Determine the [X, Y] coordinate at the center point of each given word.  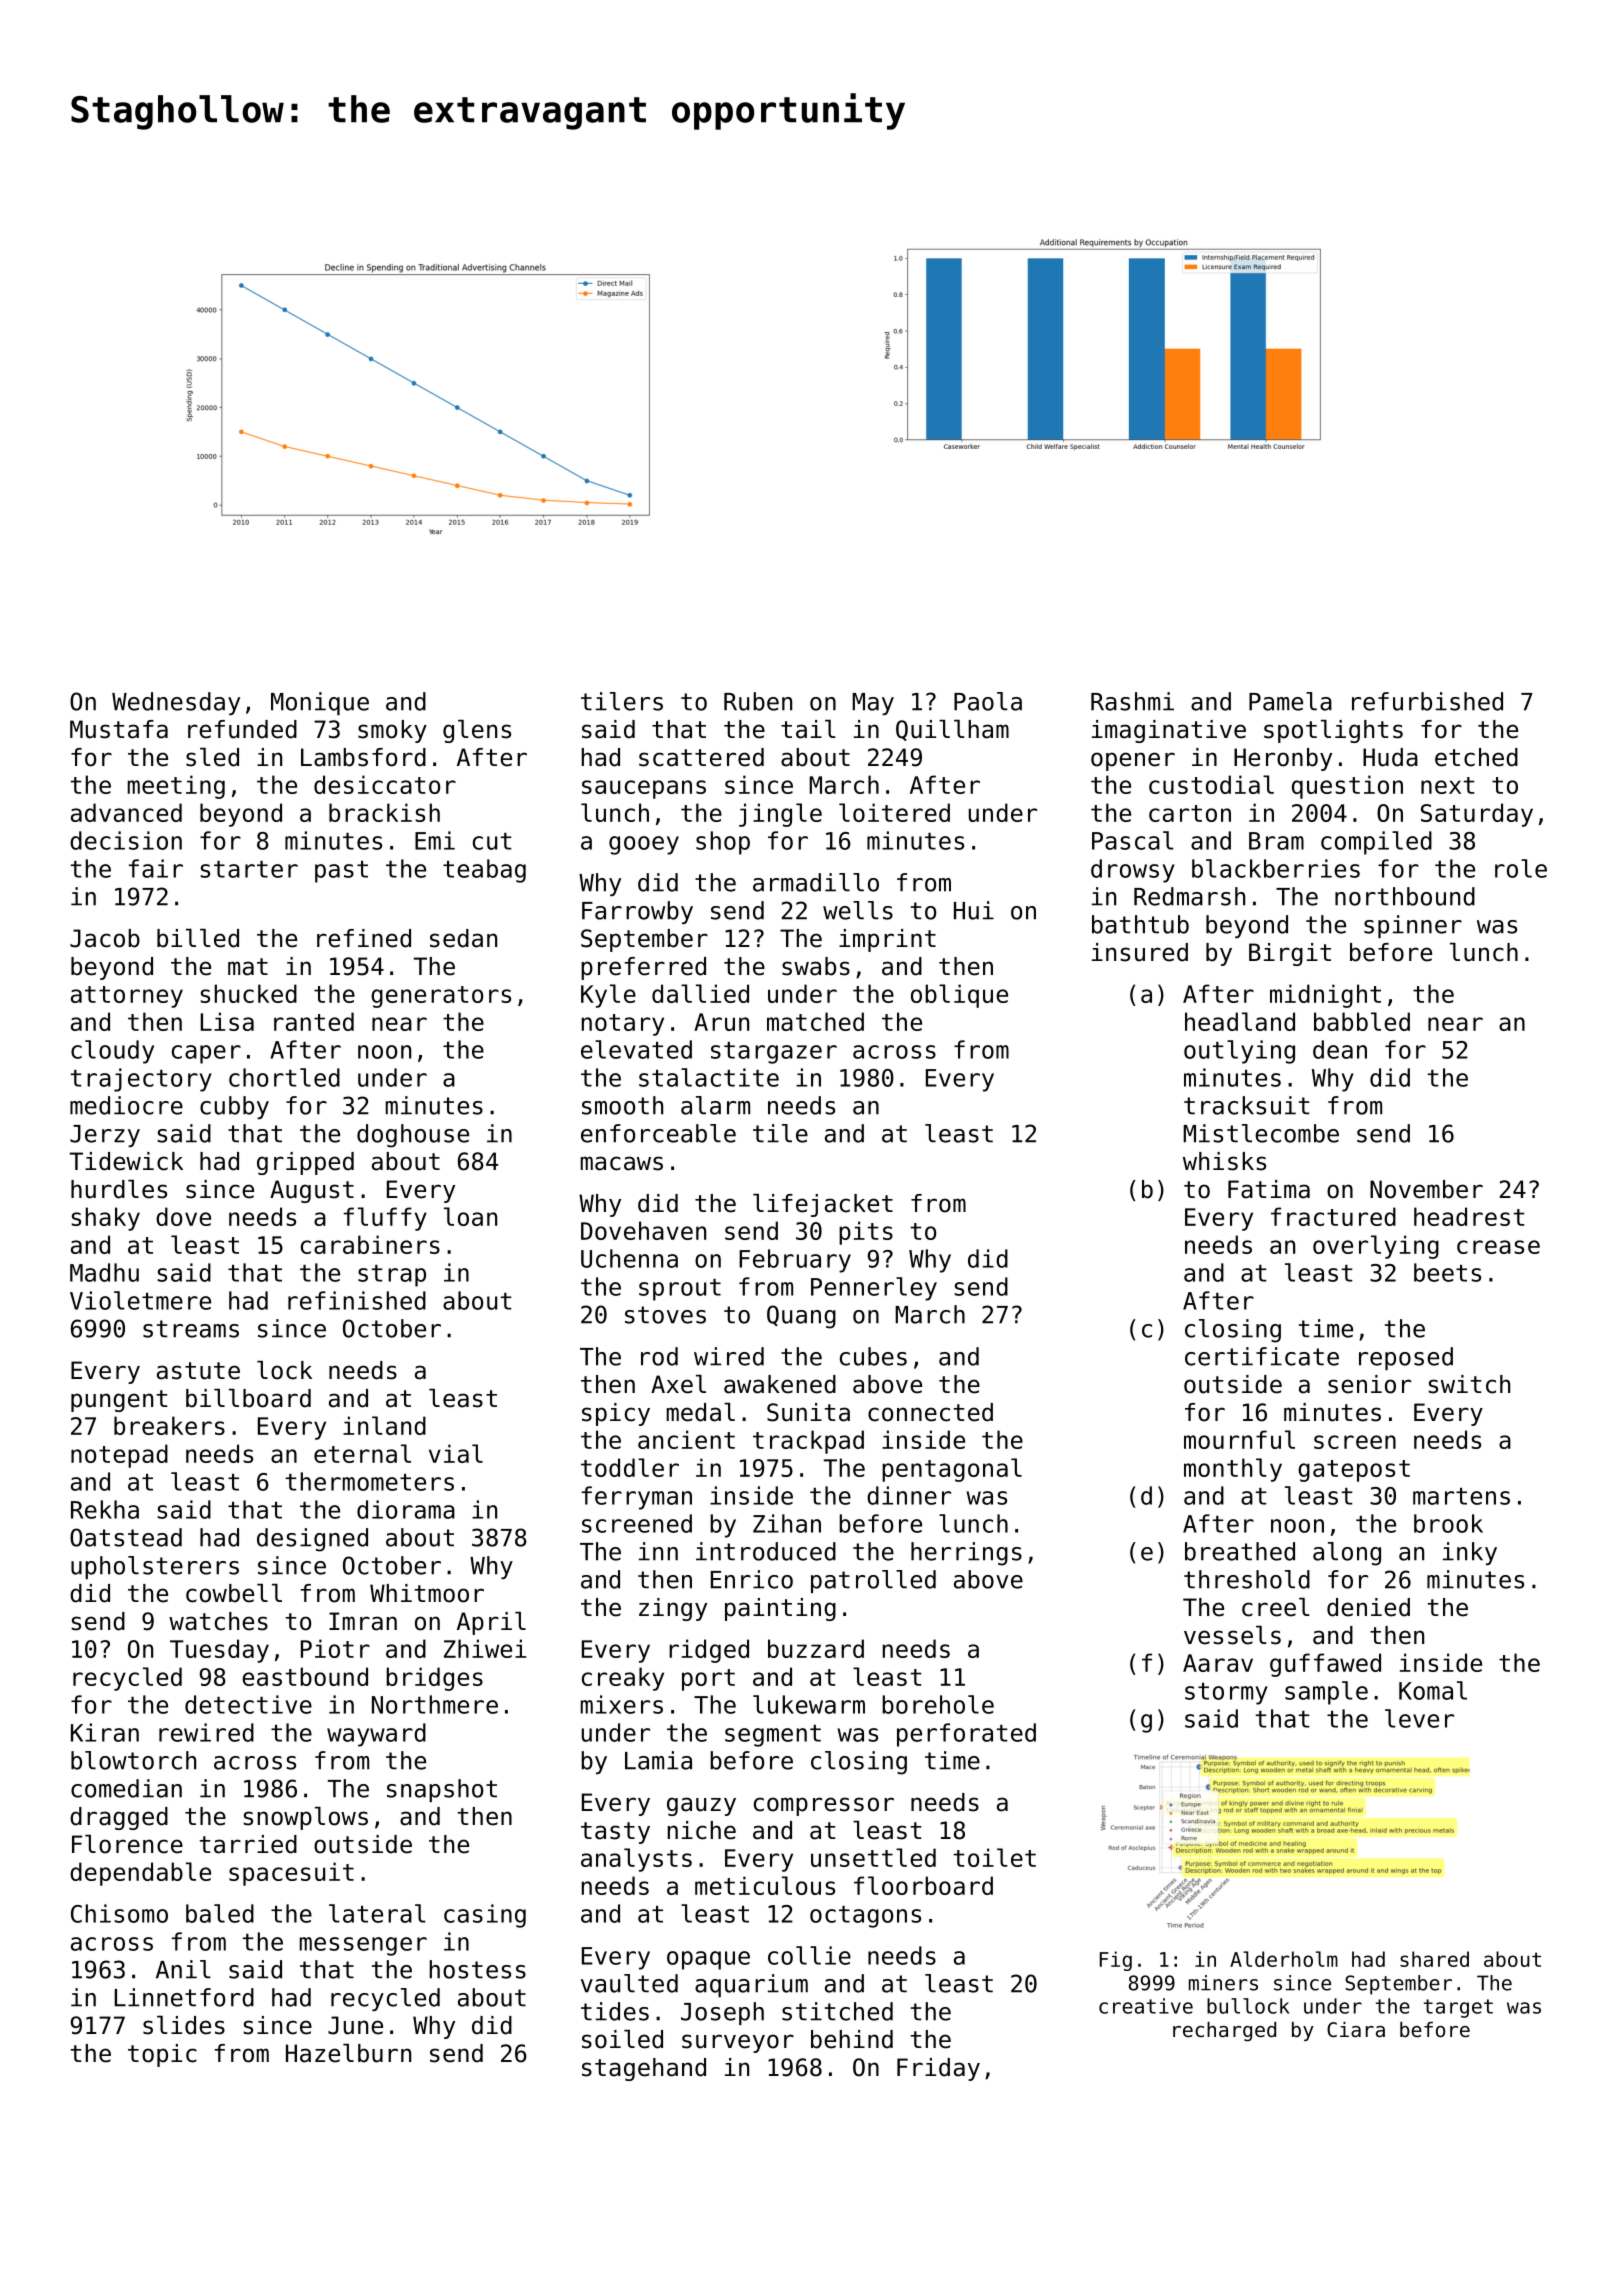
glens [477, 731]
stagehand [644, 2069]
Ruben [758, 701]
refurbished [1427, 701]
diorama [406, 1509]
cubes [873, 1356]
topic [162, 2055]
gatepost [1354, 1471]
